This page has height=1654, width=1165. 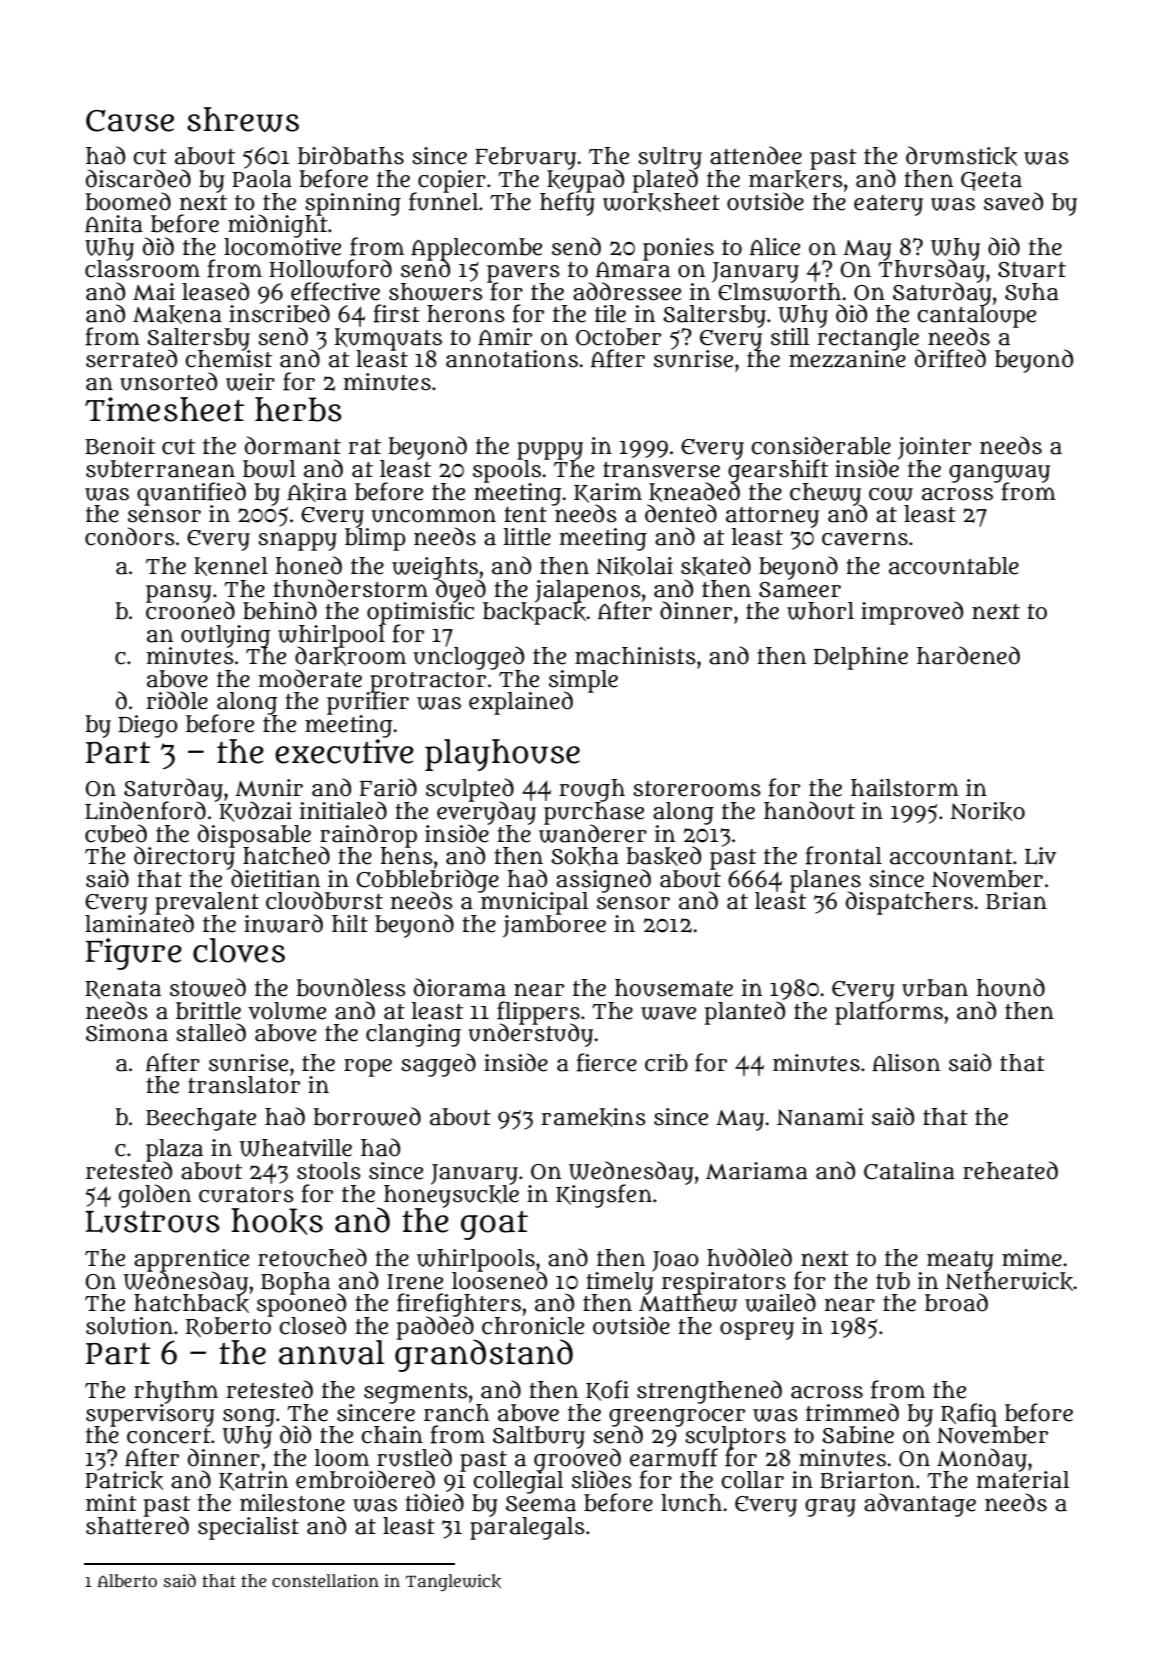 I want to click on shrews, so click(x=243, y=119).
